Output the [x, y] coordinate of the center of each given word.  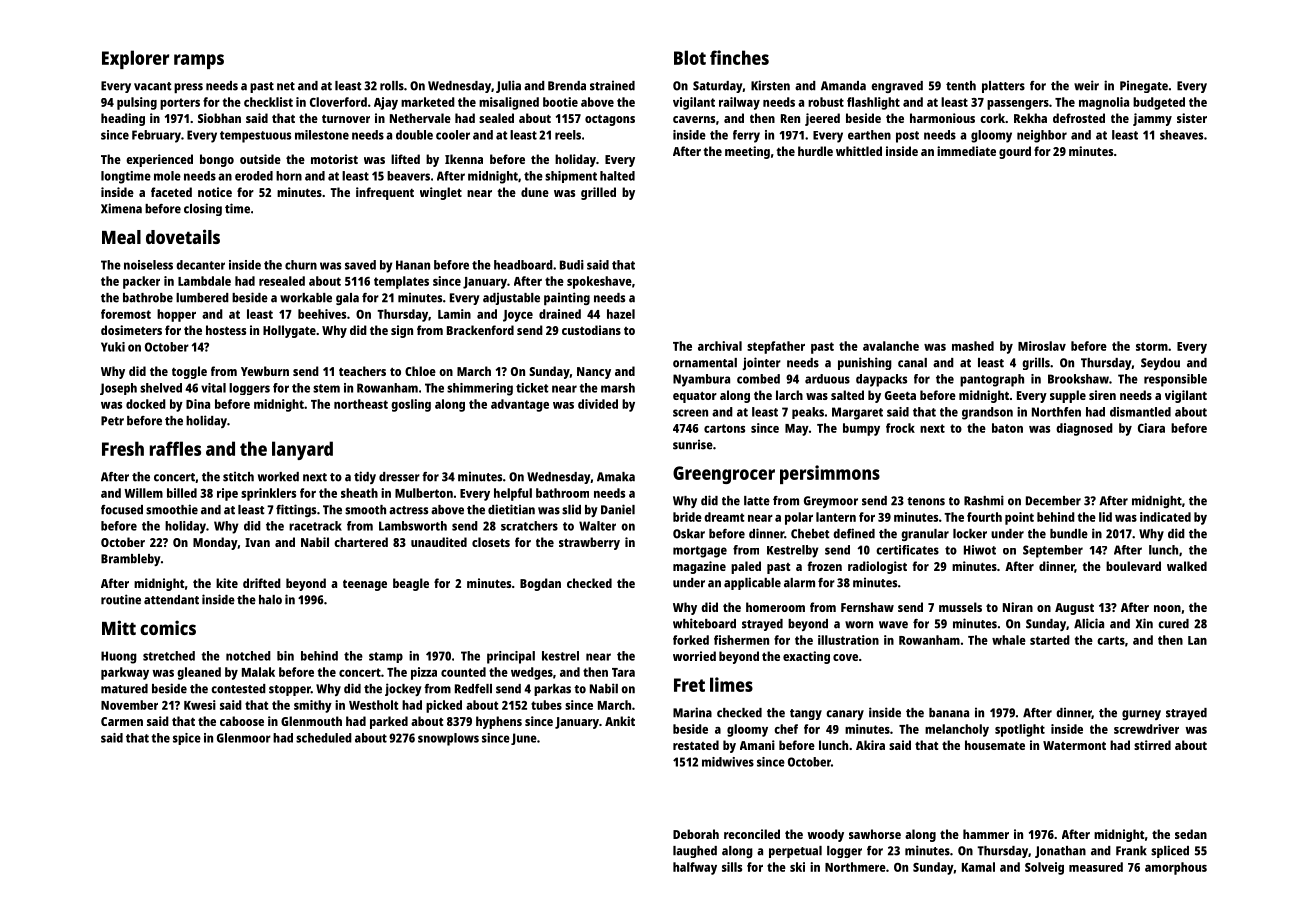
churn [301, 265]
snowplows [448, 739]
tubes [546, 705]
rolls [392, 86]
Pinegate [1144, 86]
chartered [361, 542]
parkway [125, 673]
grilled [598, 193]
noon [1167, 608]
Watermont [1074, 745]
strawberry [589, 543]
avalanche [891, 346]
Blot [690, 57]
